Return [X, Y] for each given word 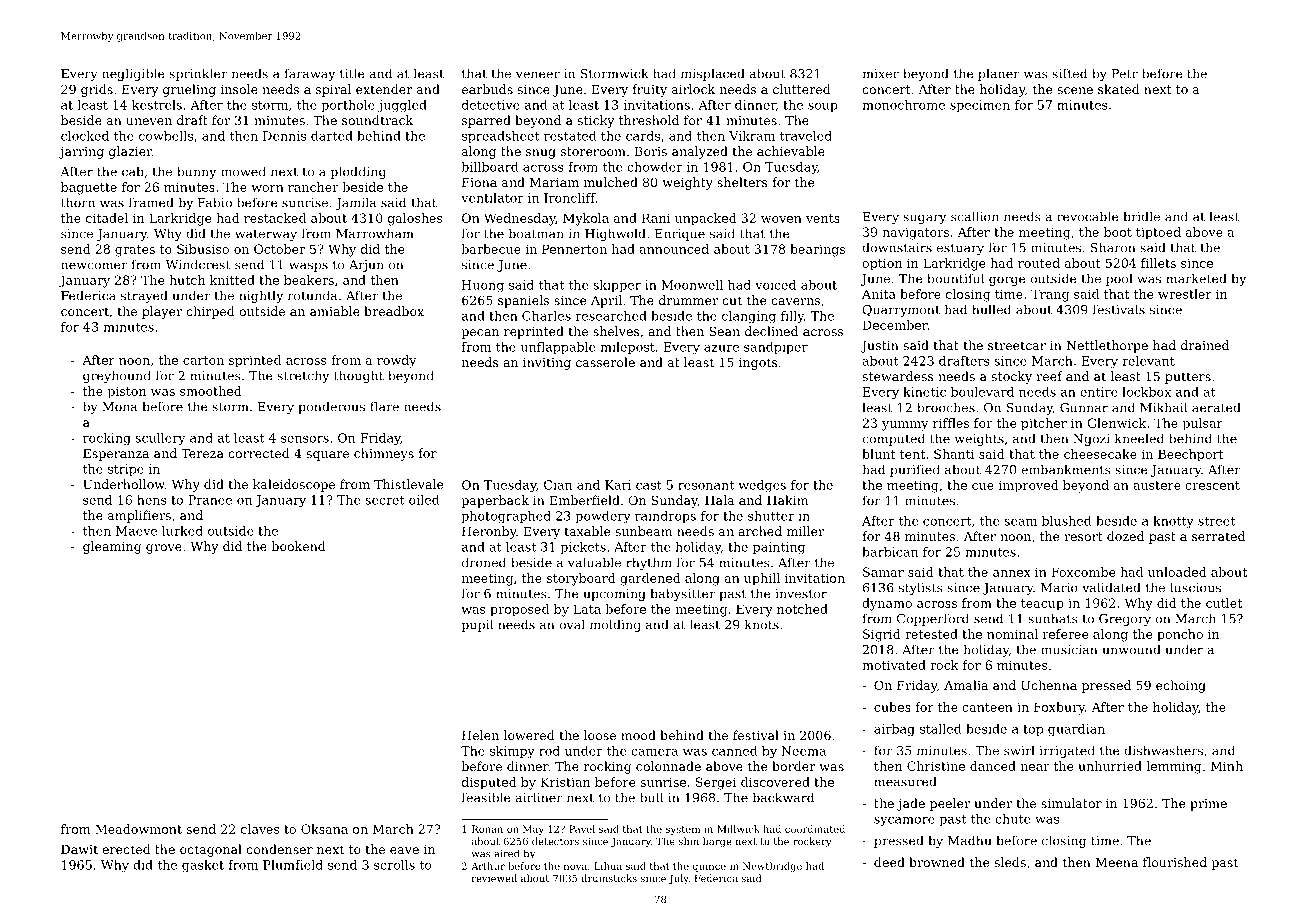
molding [615, 625]
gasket [203, 866]
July [679, 879]
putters [1188, 378]
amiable [335, 311]
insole [239, 89]
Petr [1125, 74]
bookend [298, 546]
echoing [1181, 686]
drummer [688, 300]
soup [823, 107]
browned [937, 862]
